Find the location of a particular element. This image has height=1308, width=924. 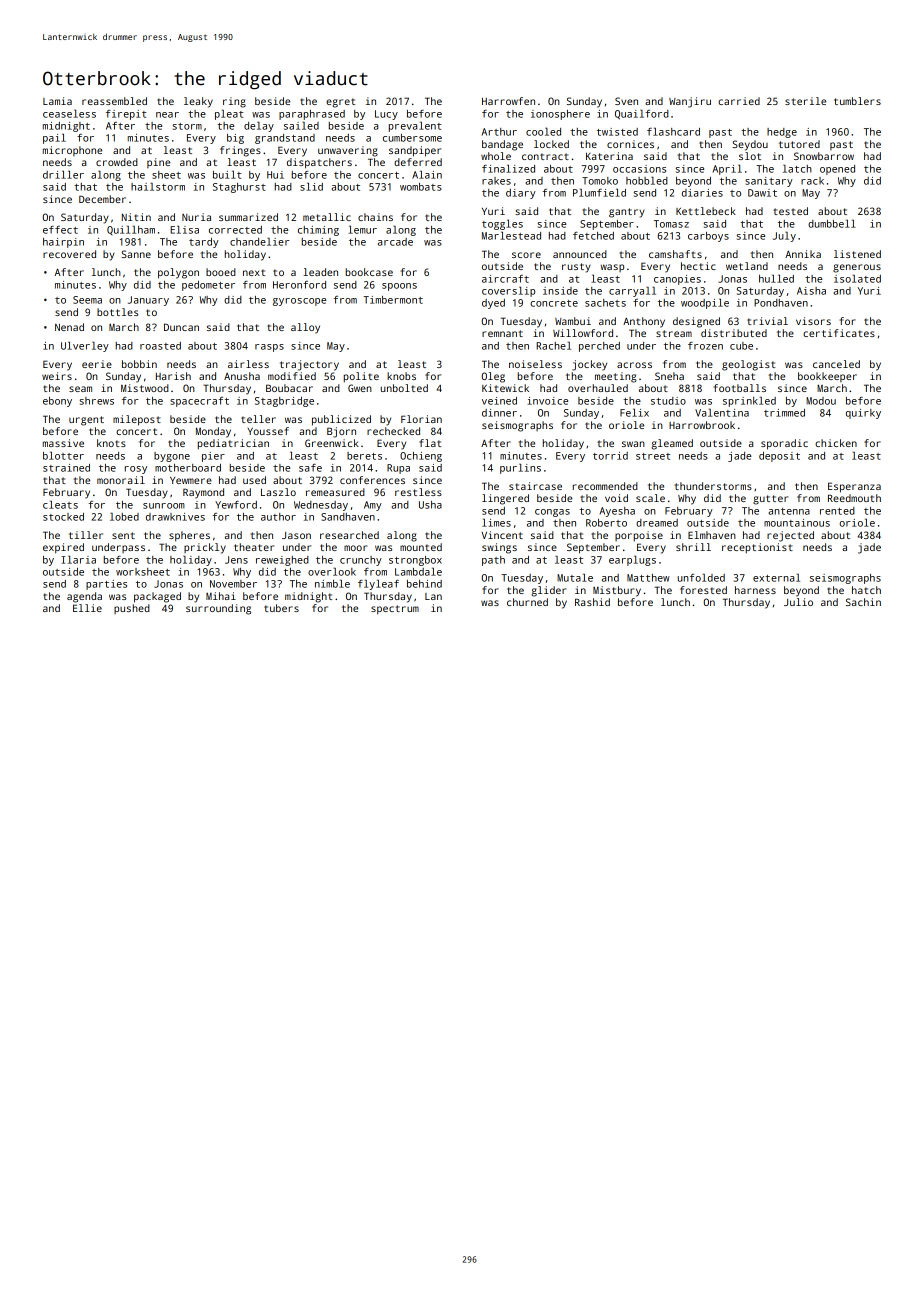

dyed is located at coordinates (493, 304).
